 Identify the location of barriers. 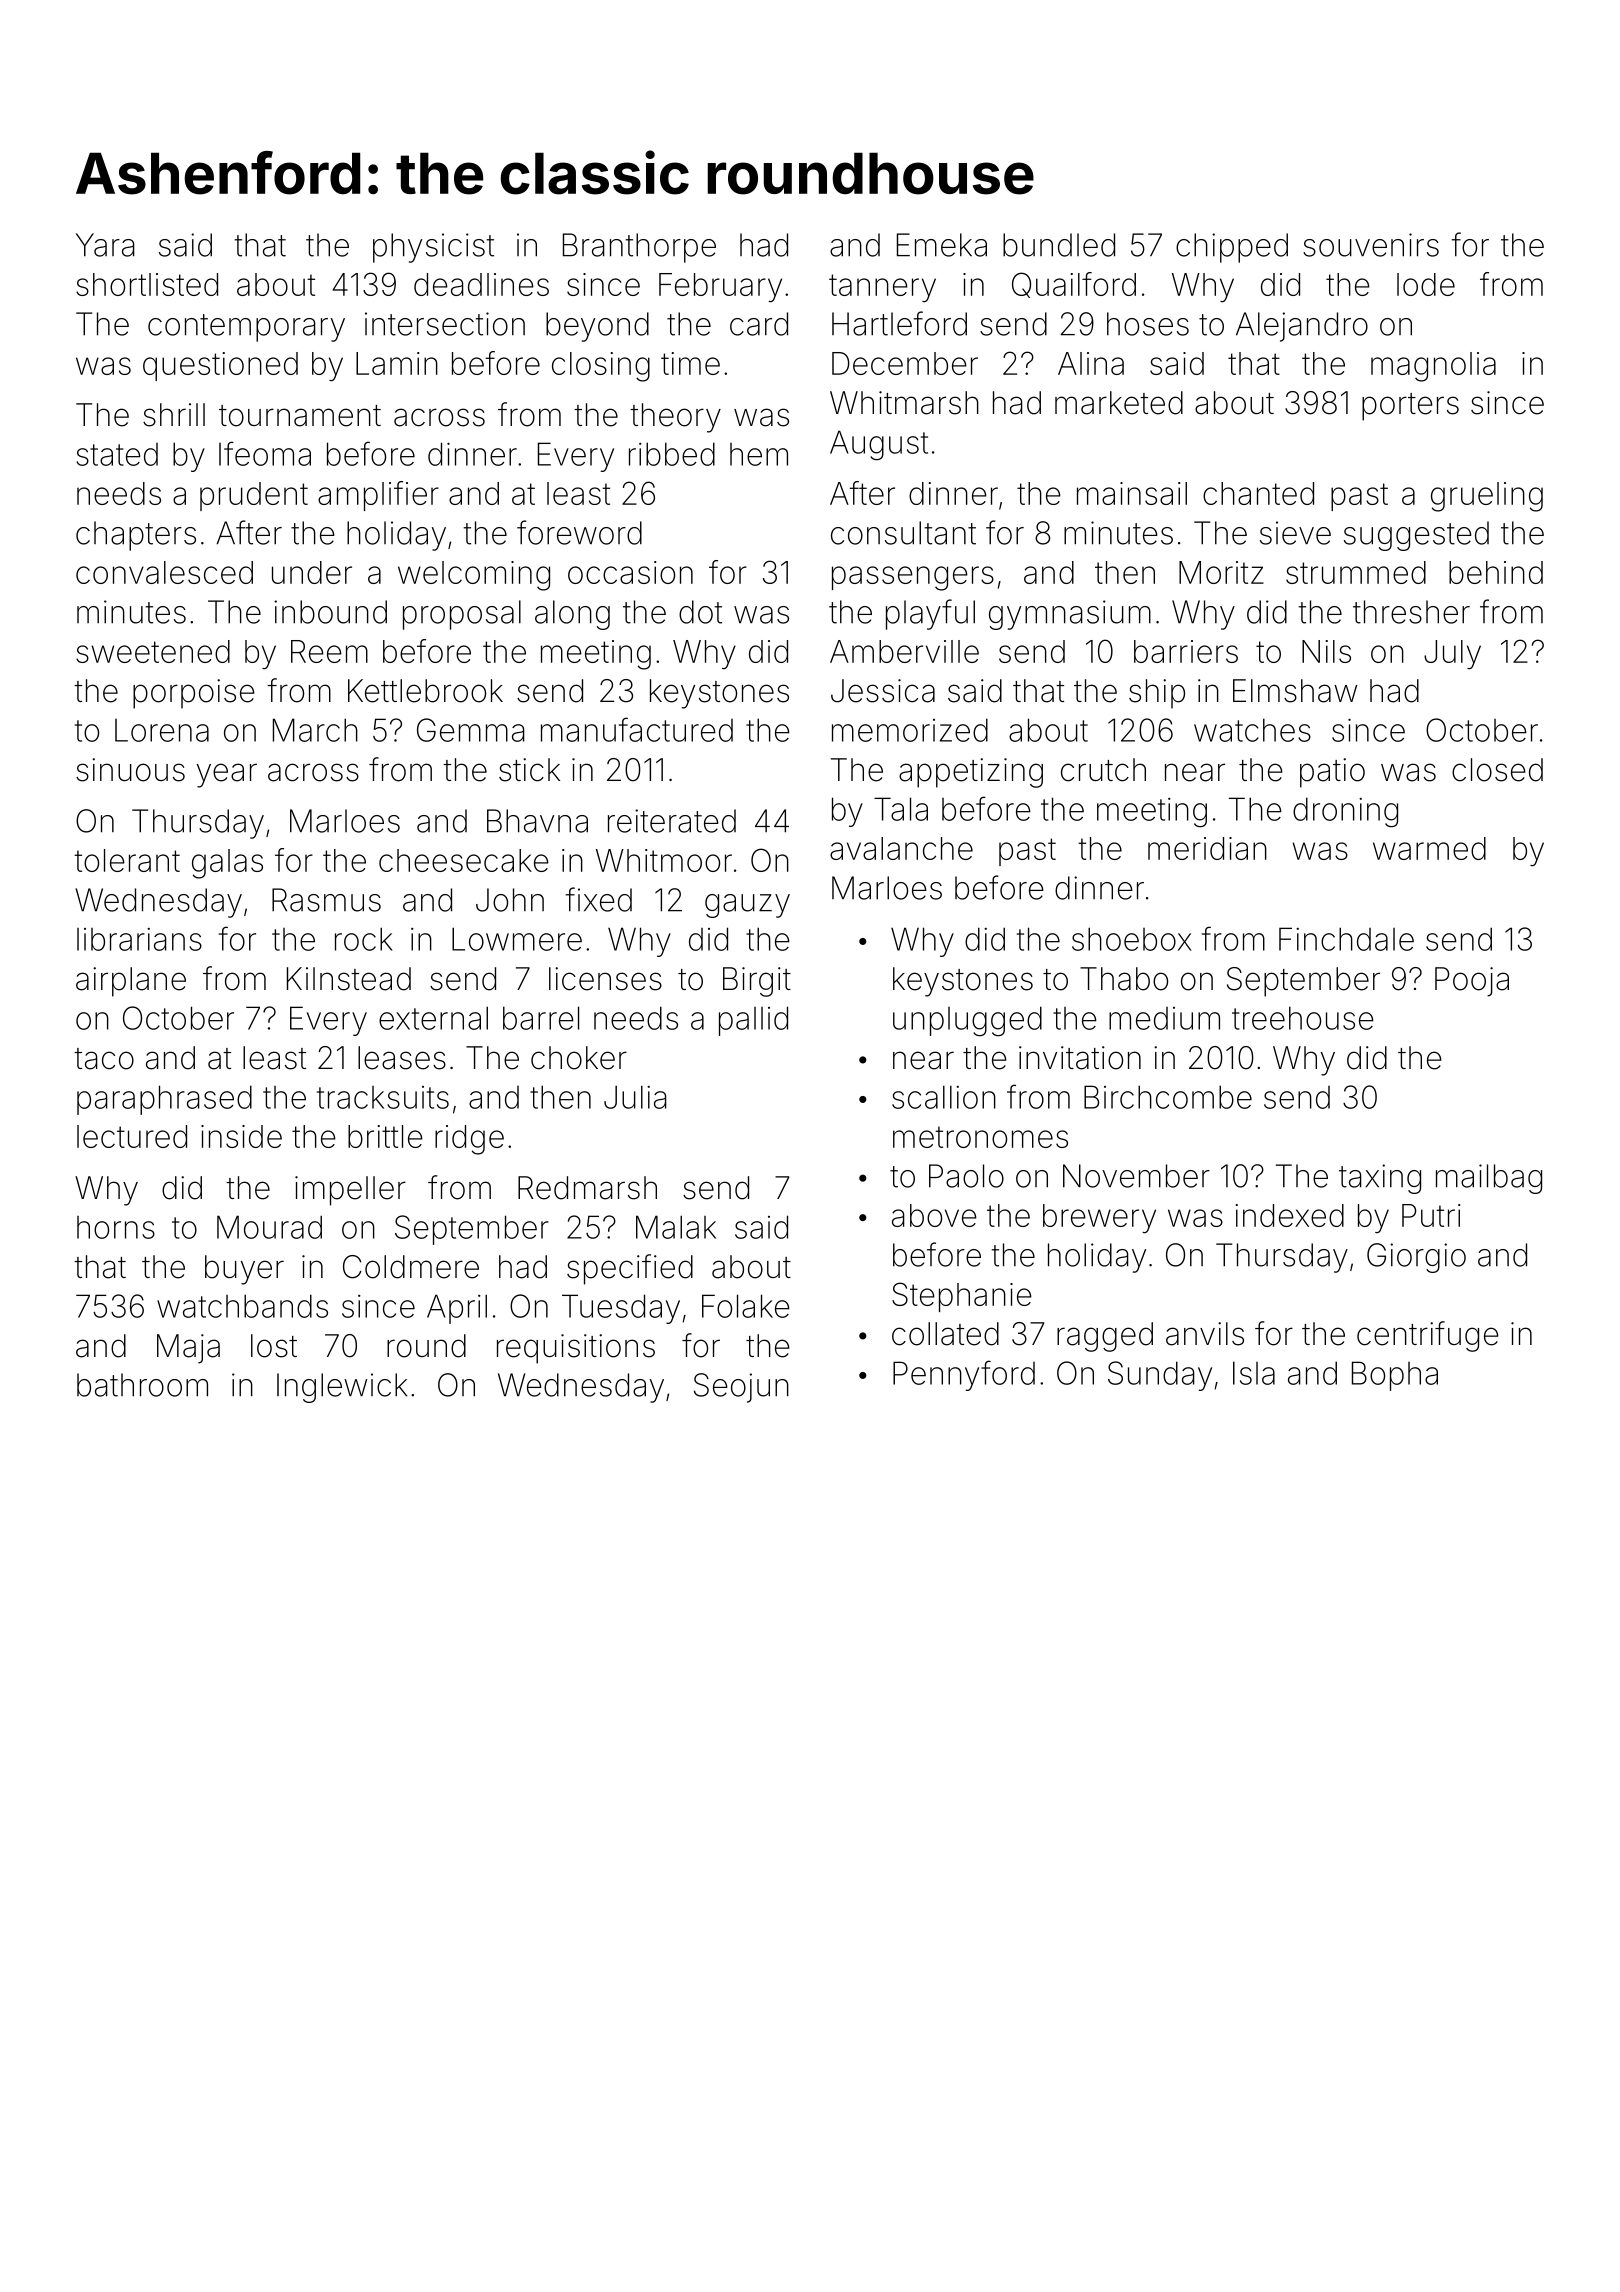
(1186, 651).
